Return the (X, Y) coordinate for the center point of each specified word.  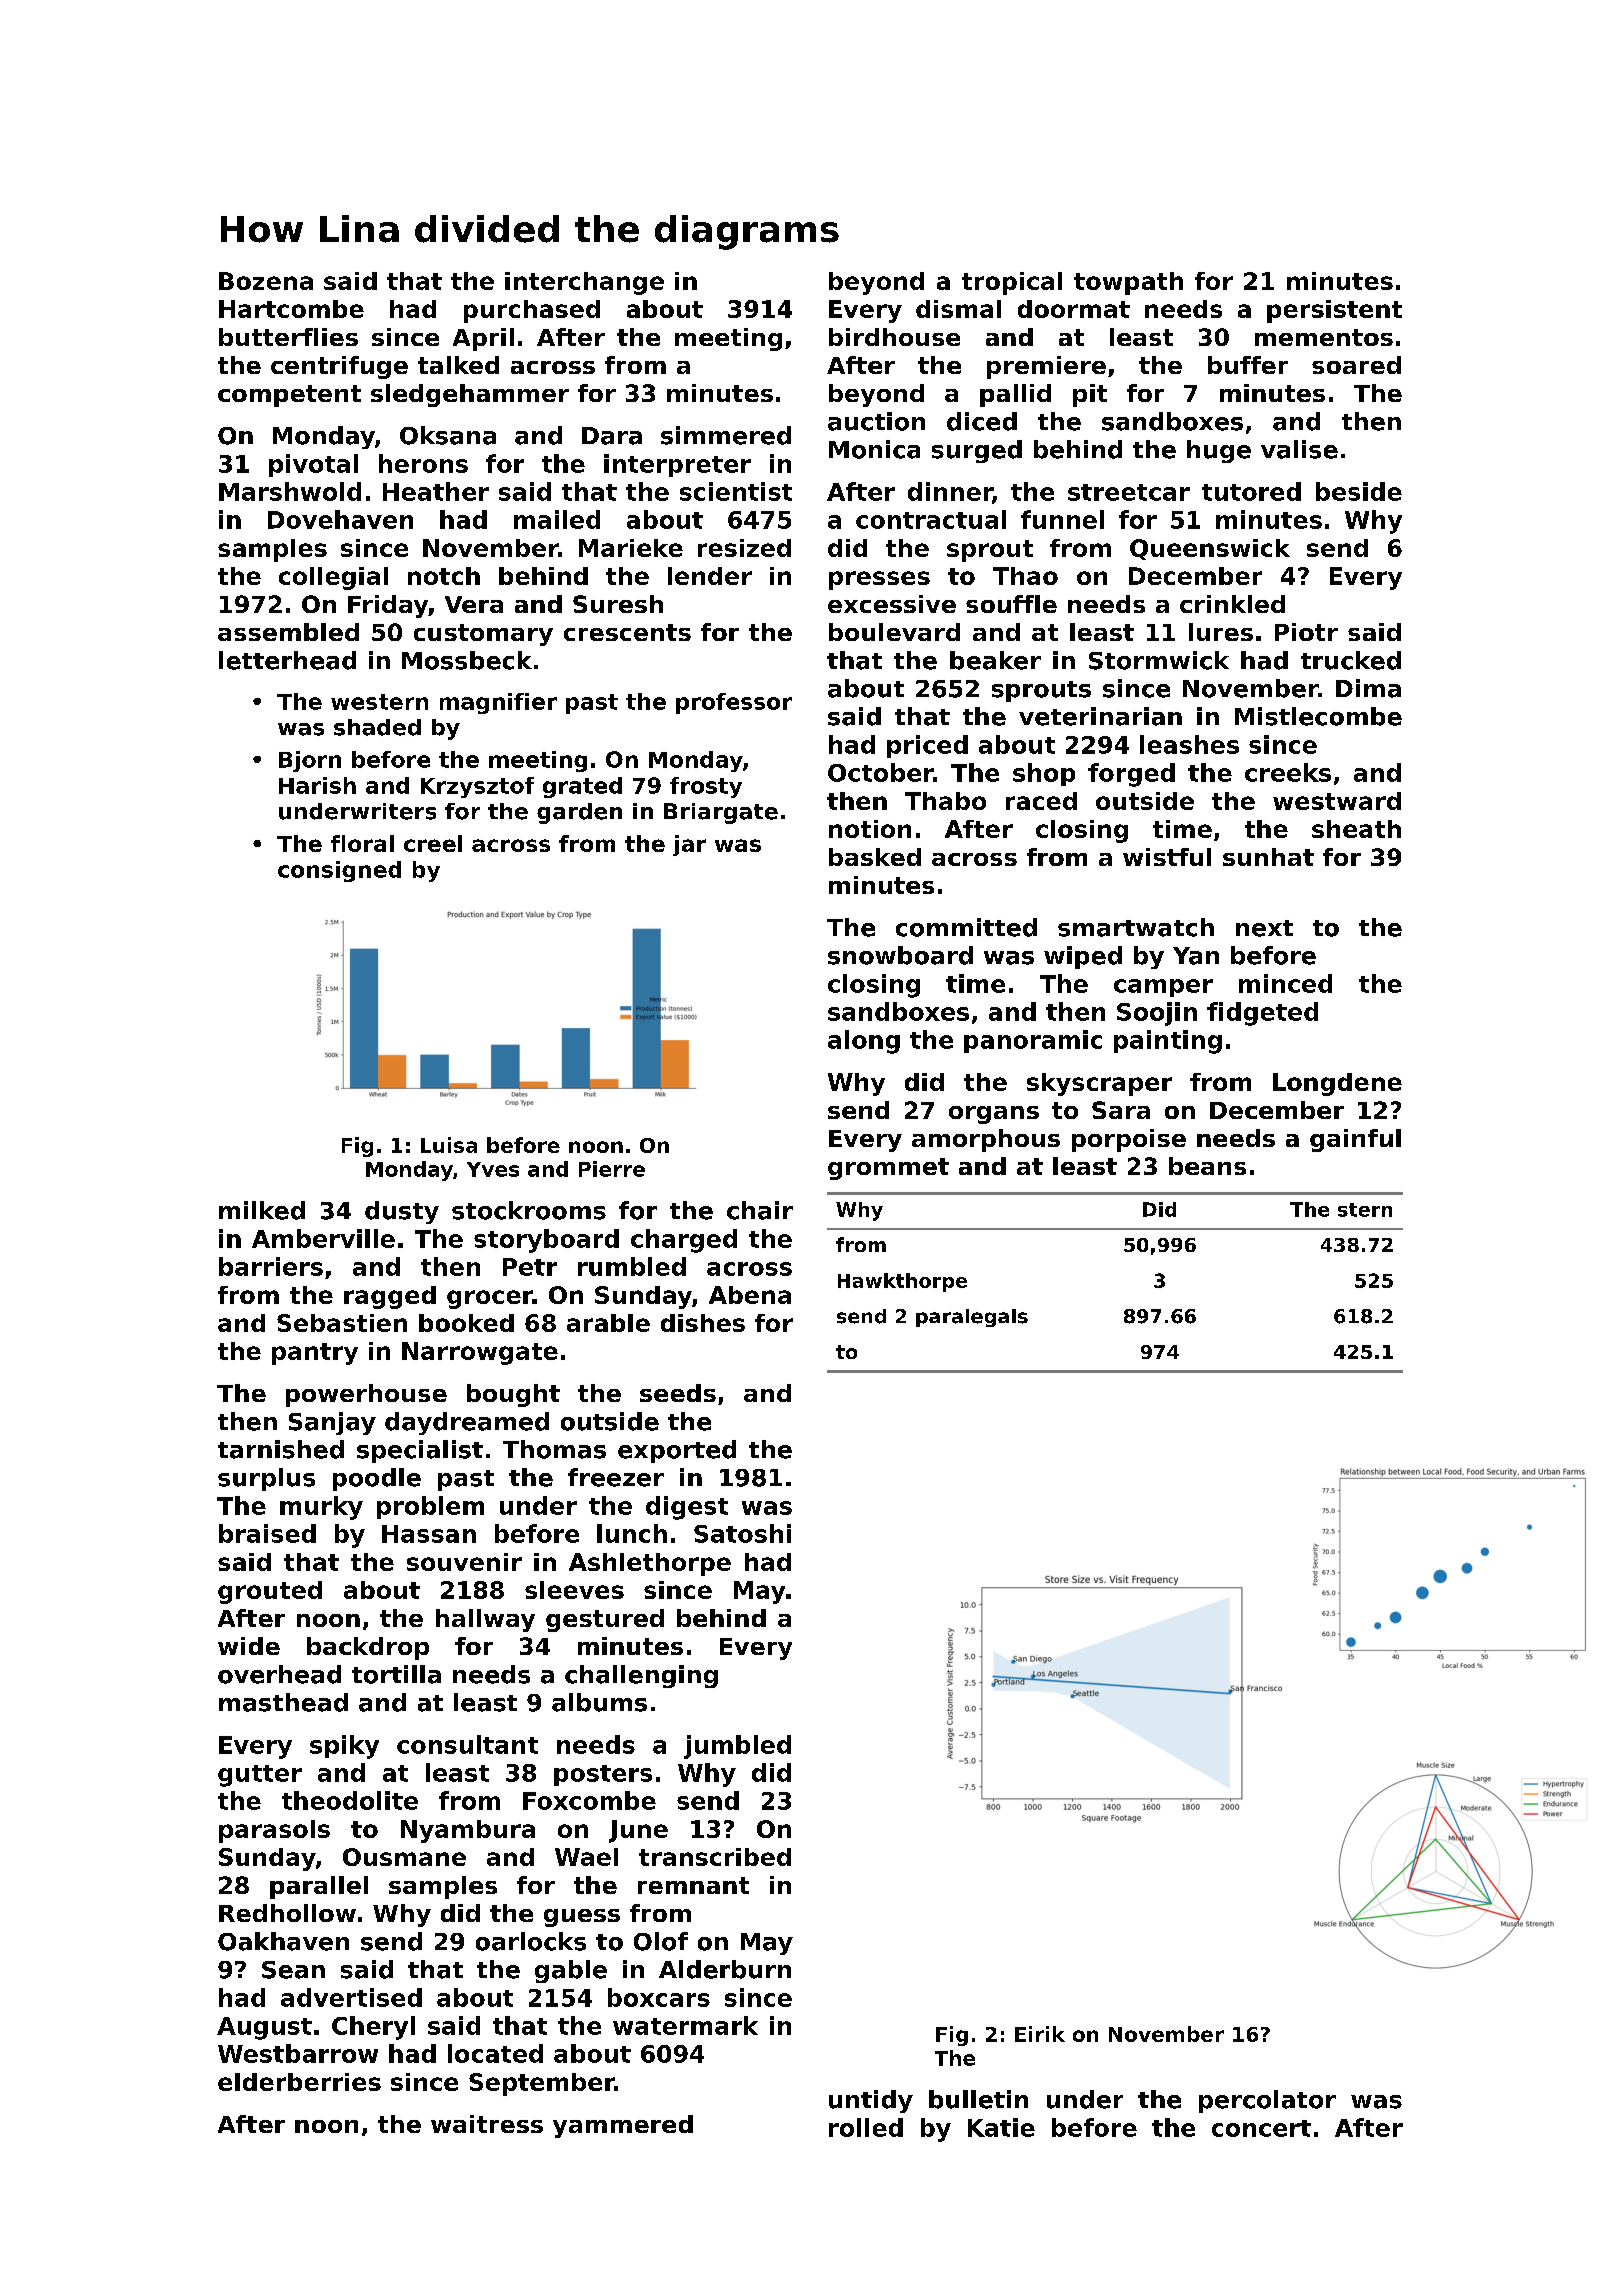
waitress (487, 2124)
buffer (1248, 365)
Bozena (266, 281)
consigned (339, 871)
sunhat (1268, 857)
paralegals (972, 1318)
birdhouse (894, 337)
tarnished (281, 1449)
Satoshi (742, 1533)
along (864, 1042)
